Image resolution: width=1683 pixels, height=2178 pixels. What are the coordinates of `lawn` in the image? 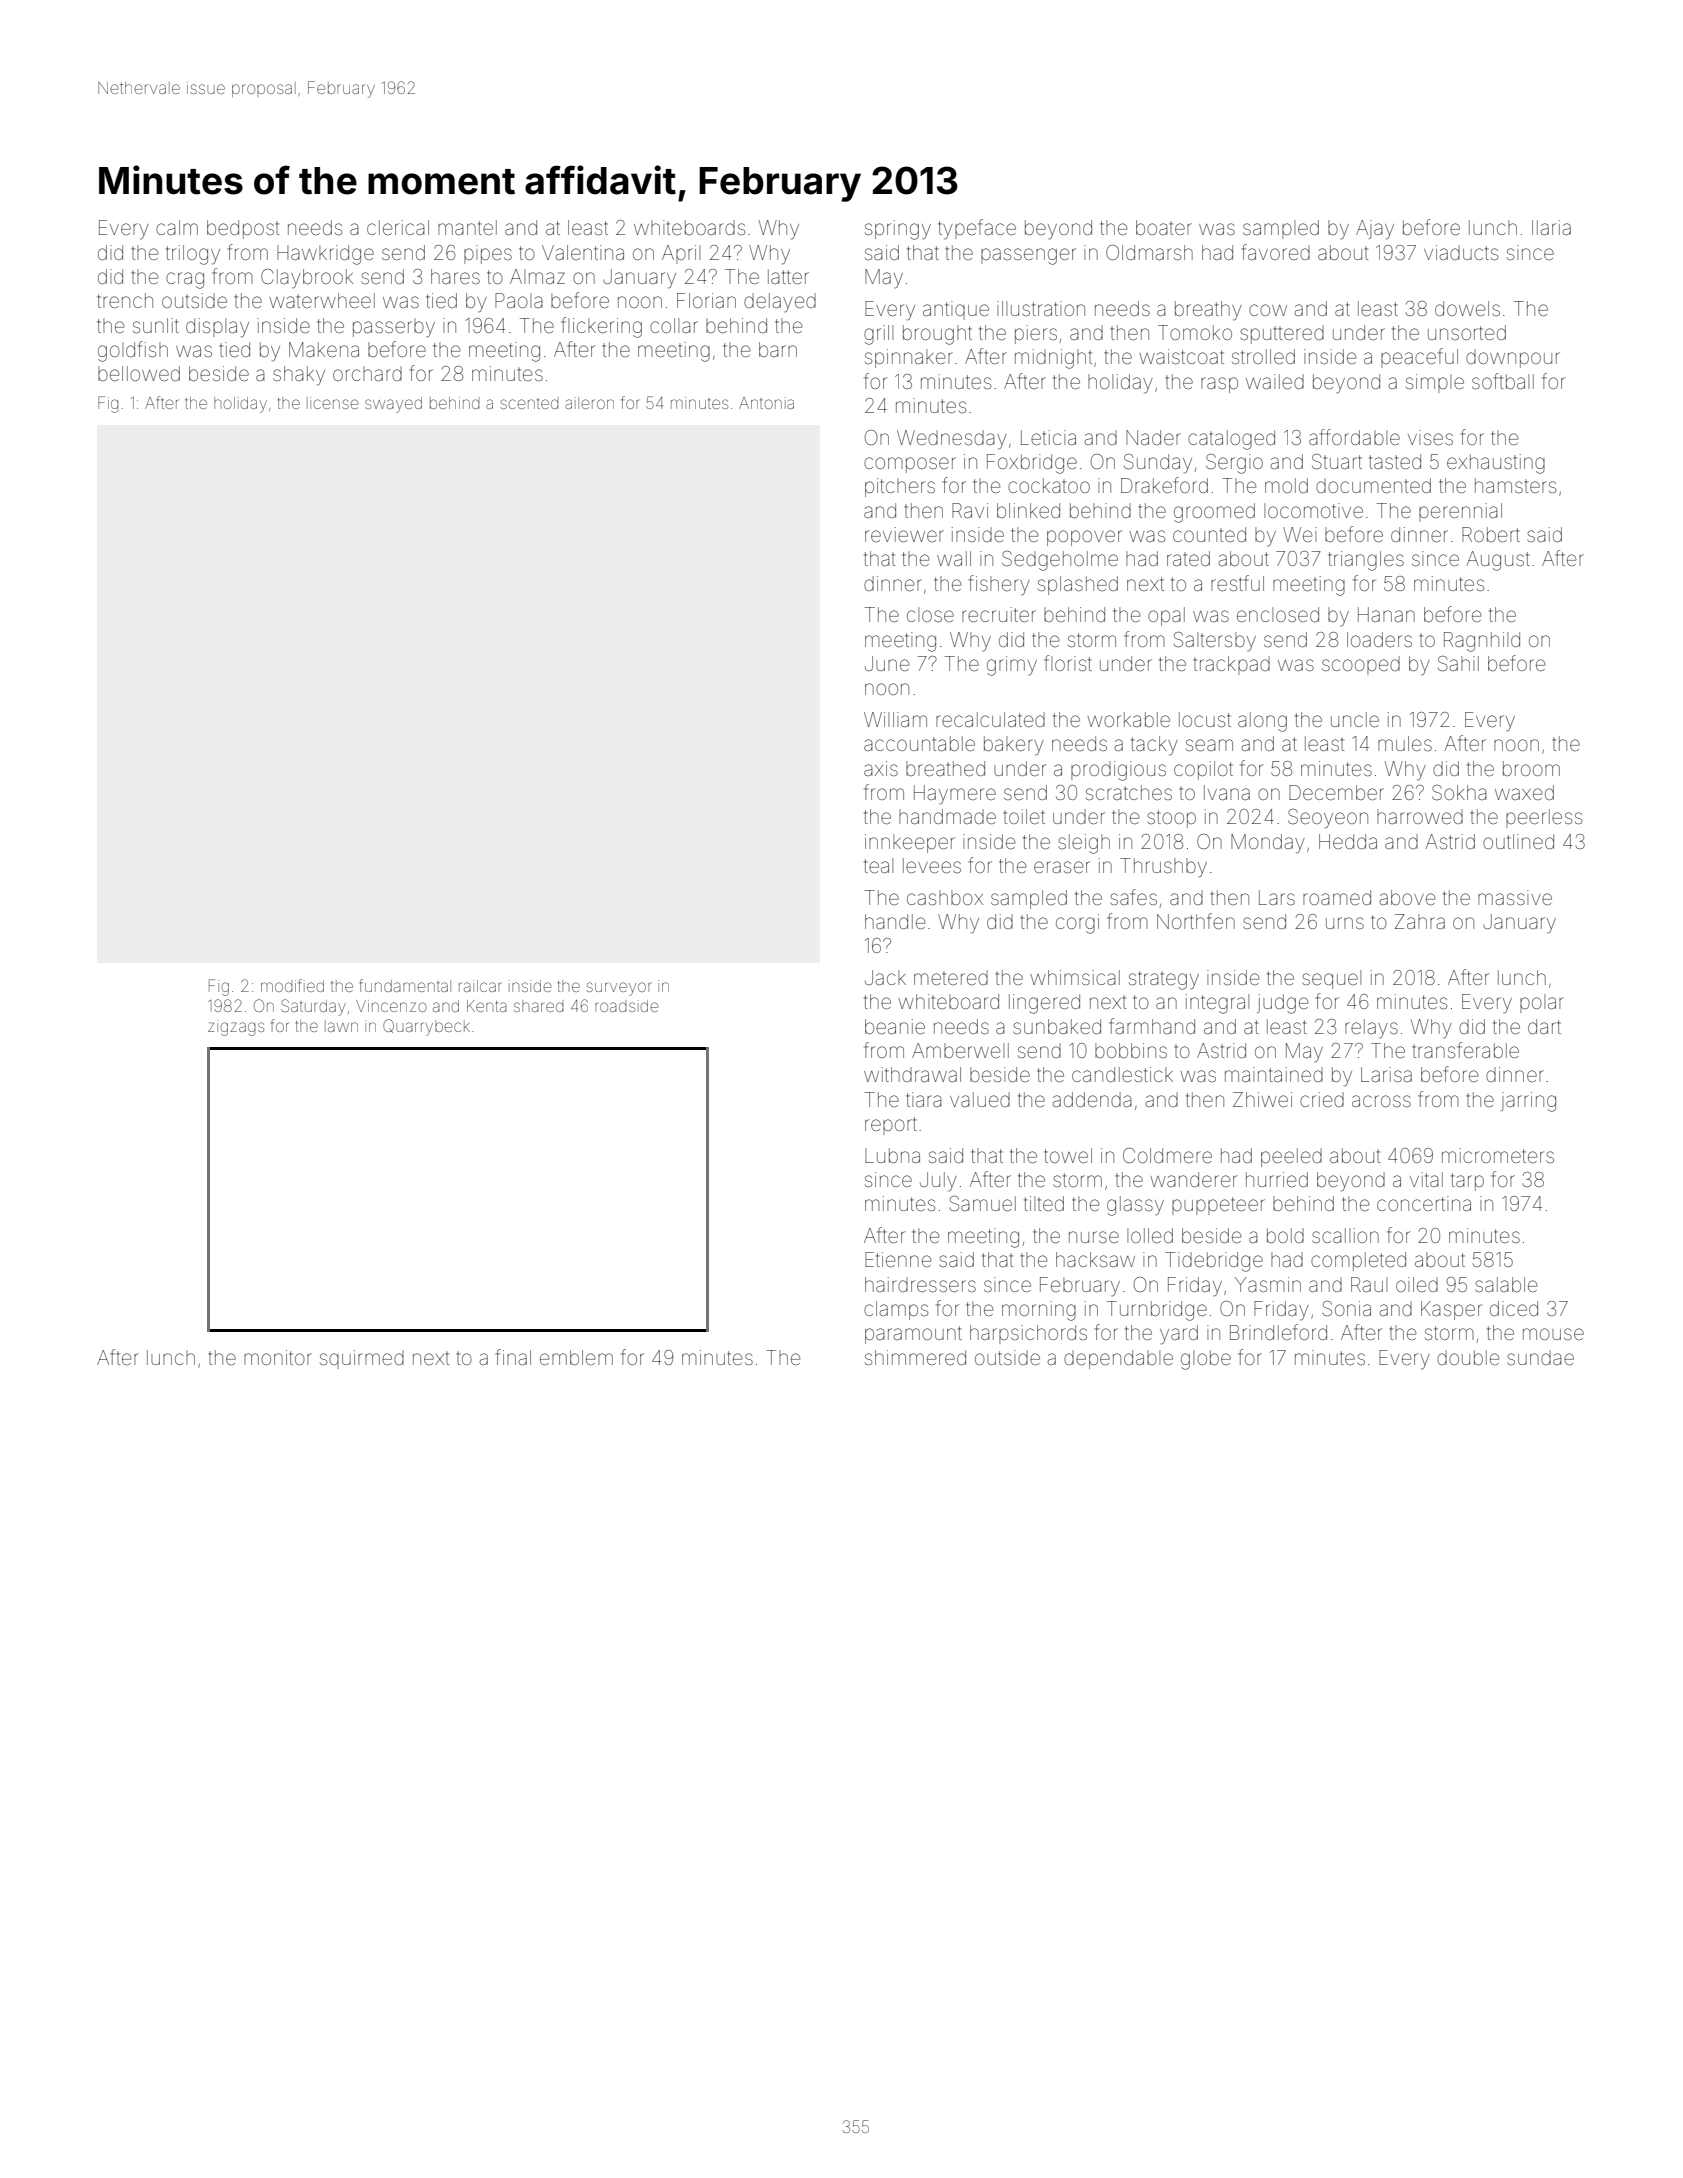 It's located at (341, 1026).
